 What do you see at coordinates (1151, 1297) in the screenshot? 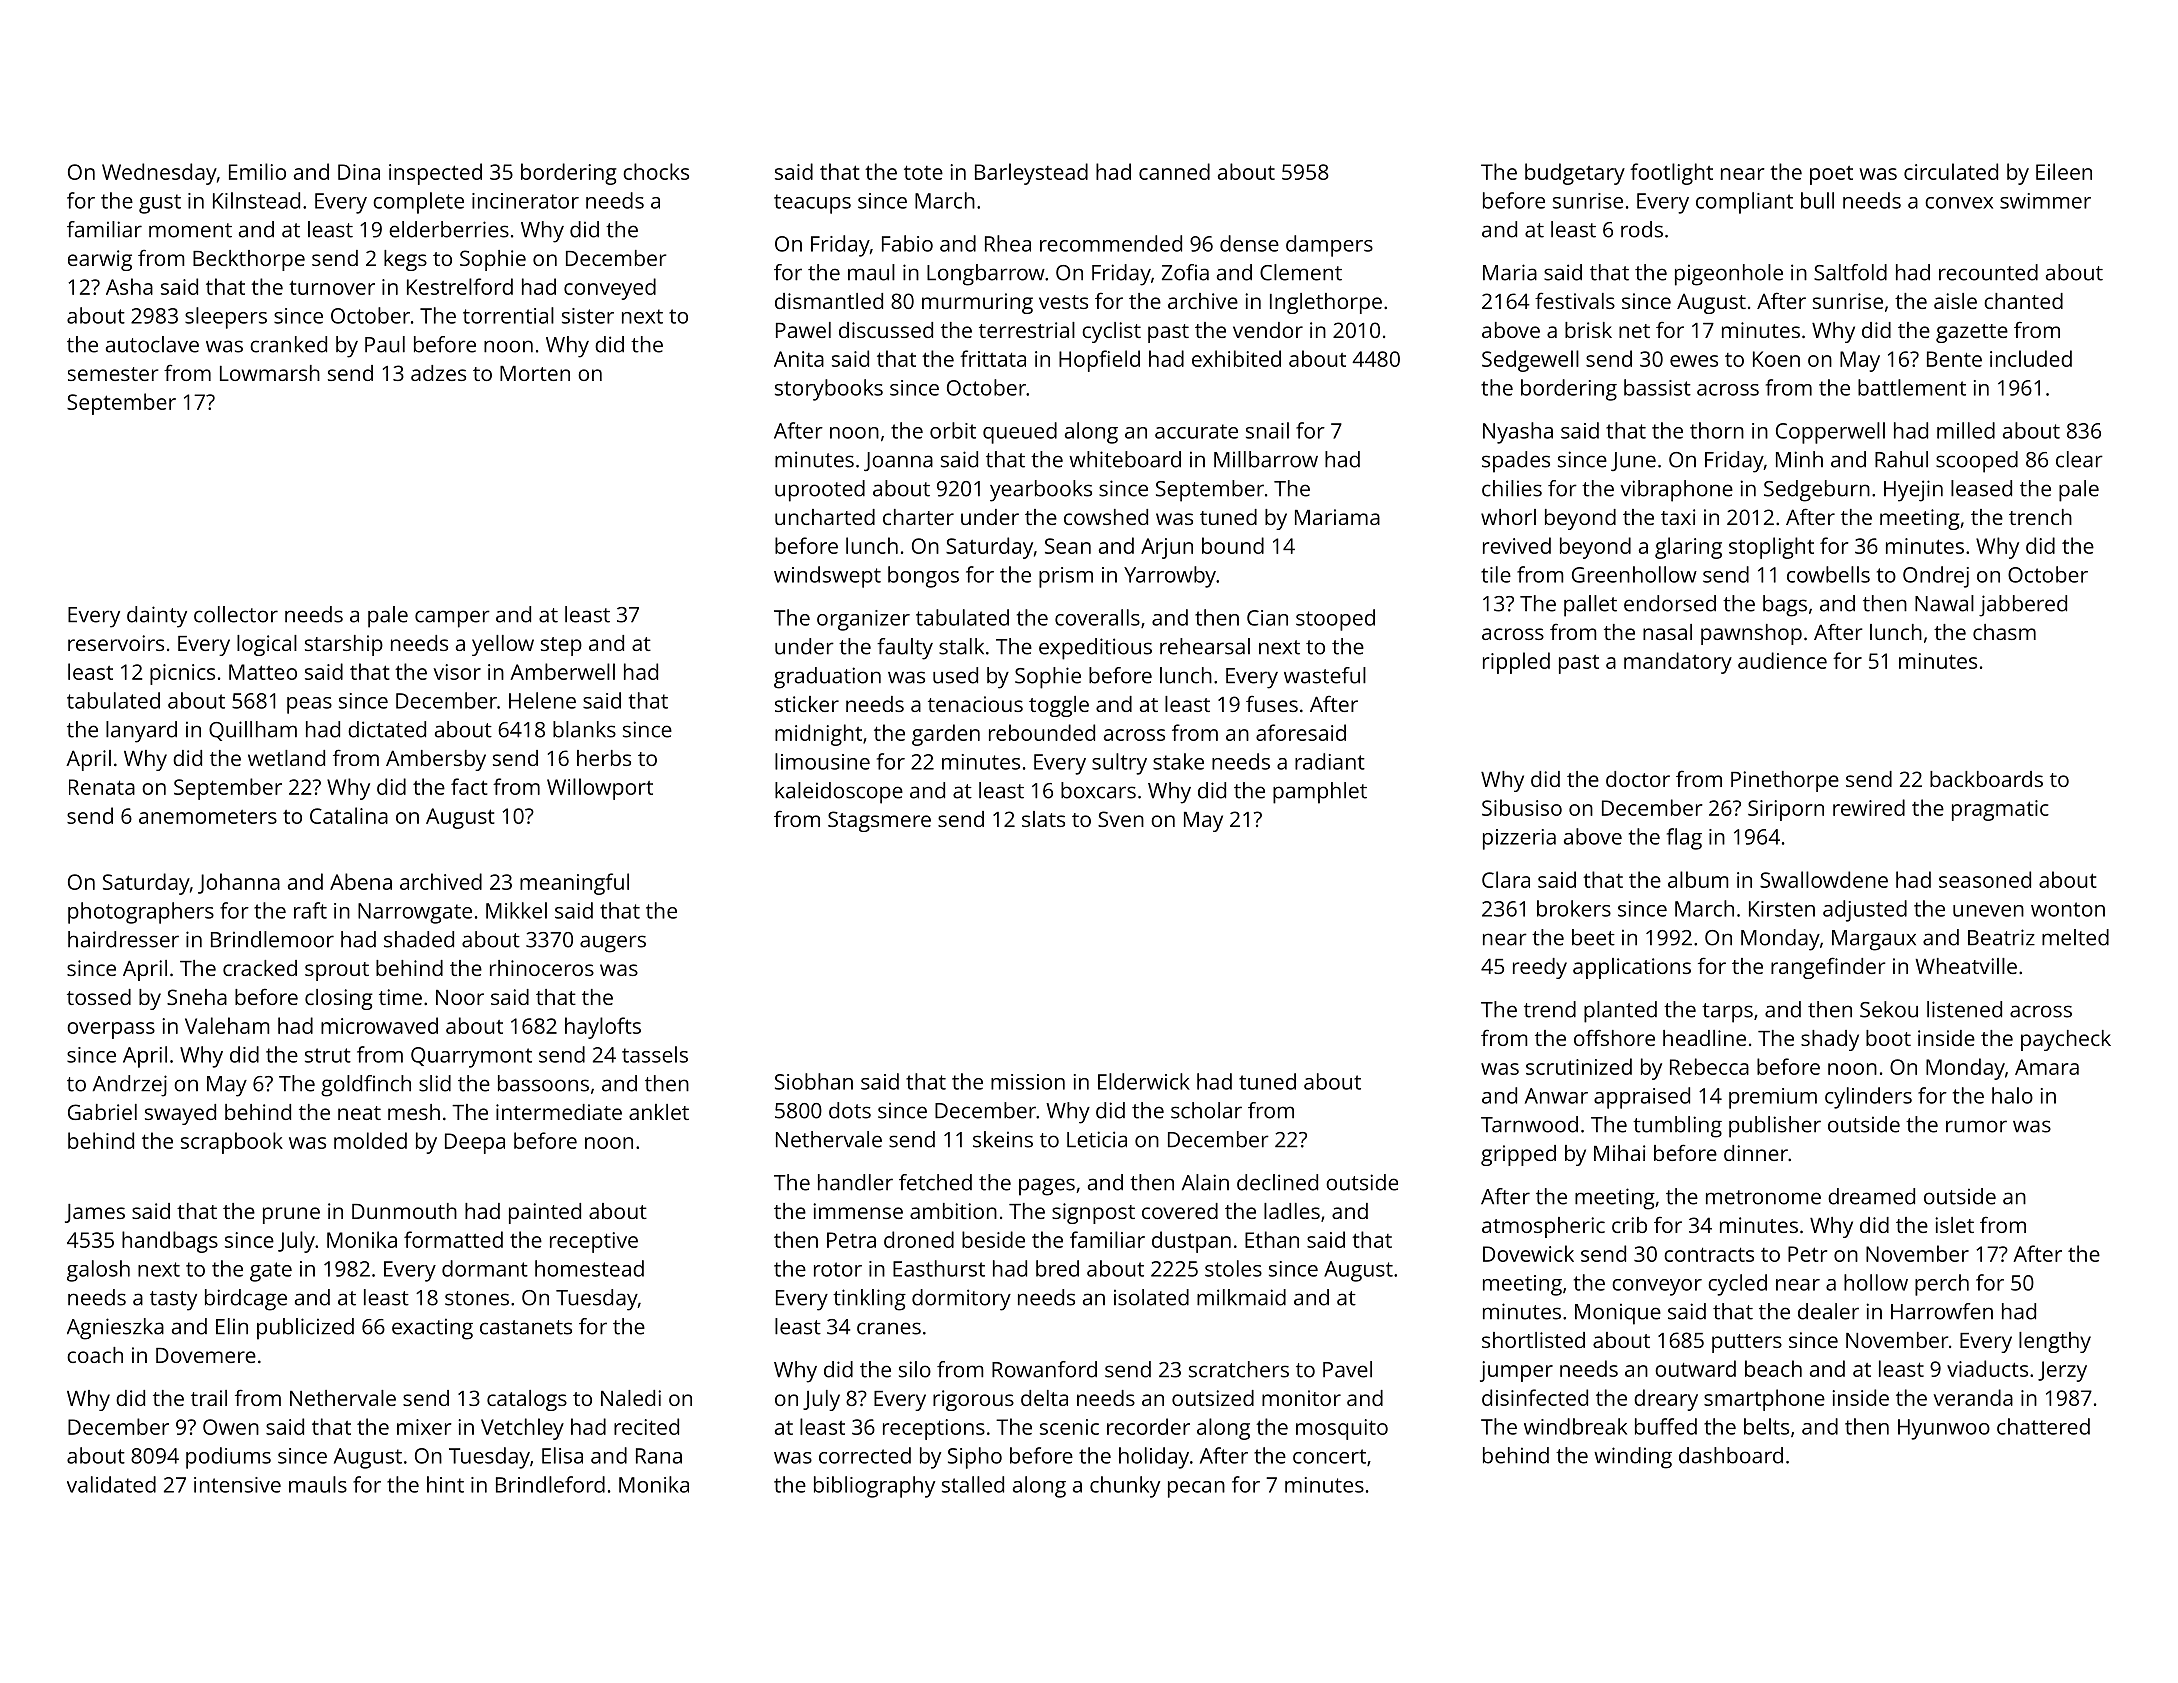
I see `isolated` at bounding box center [1151, 1297].
